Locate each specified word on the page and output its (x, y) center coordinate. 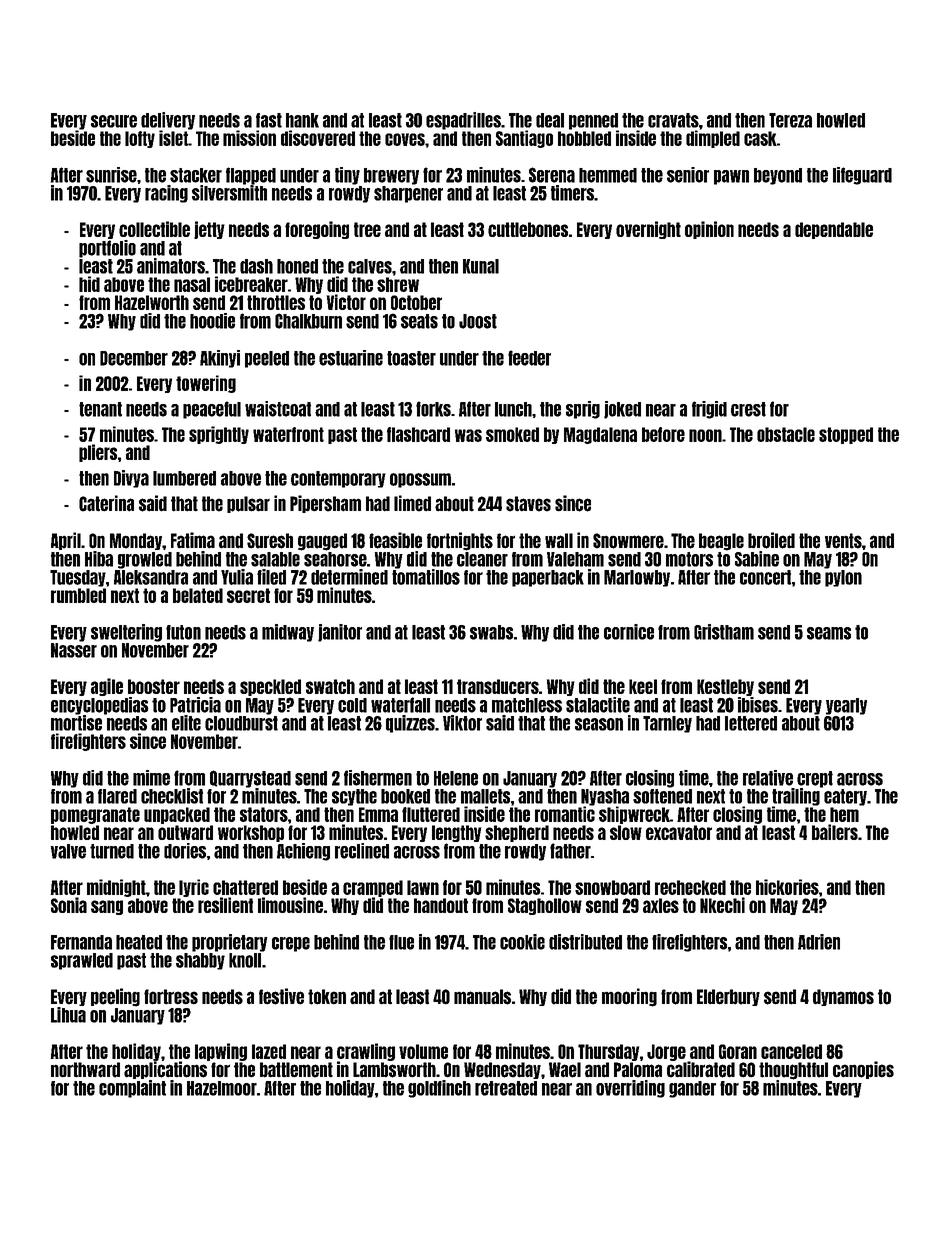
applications (165, 1070)
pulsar (248, 504)
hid (89, 284)
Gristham (724, 632)
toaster (411, 358)
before (663, 434)
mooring (629, 997)
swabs (491, 632)
